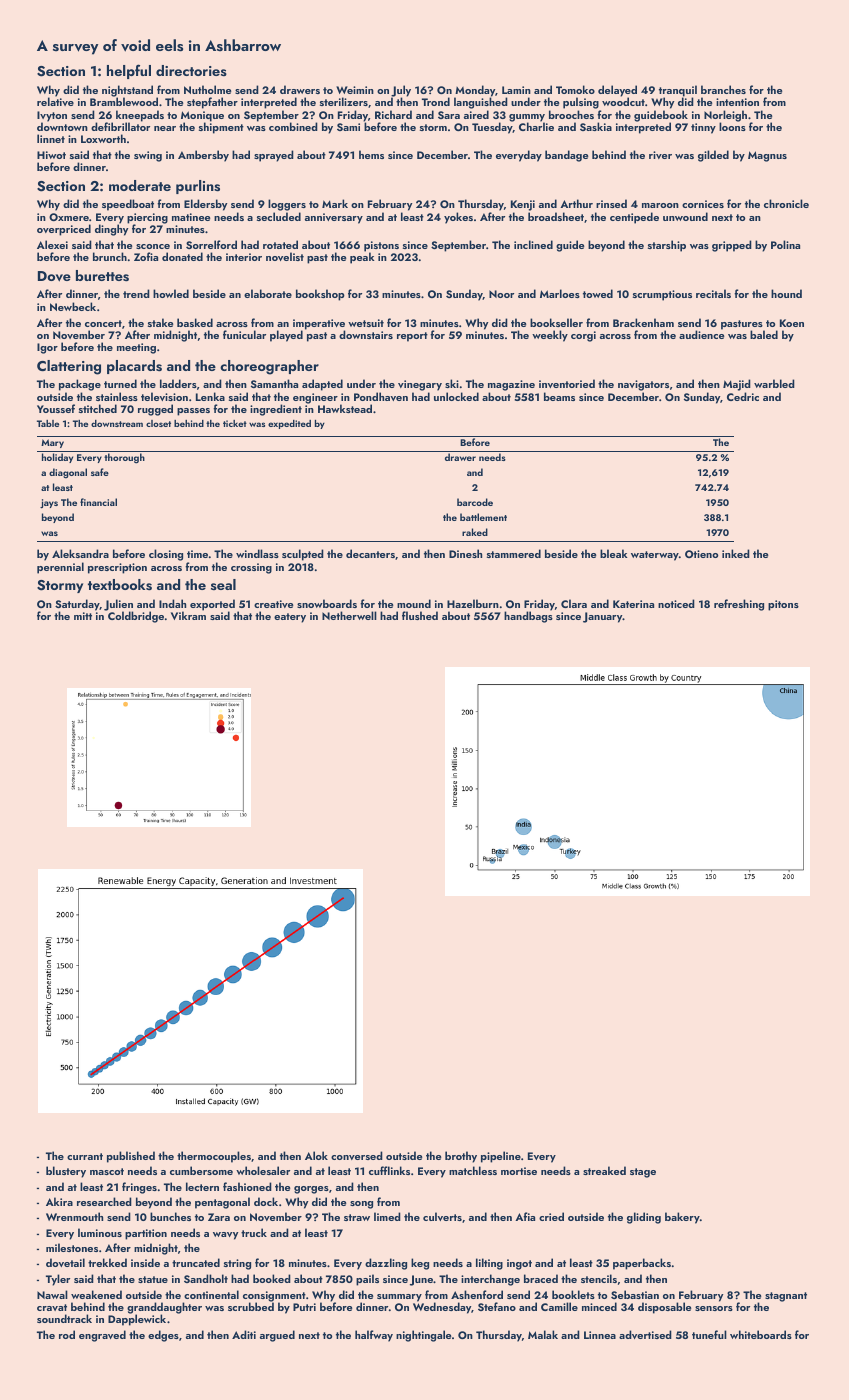 The width and height of the document is (849, 1400). What do you see at coordinates (528, 617) in the document?
I see `handbags` at bounding box center [528, 617].
